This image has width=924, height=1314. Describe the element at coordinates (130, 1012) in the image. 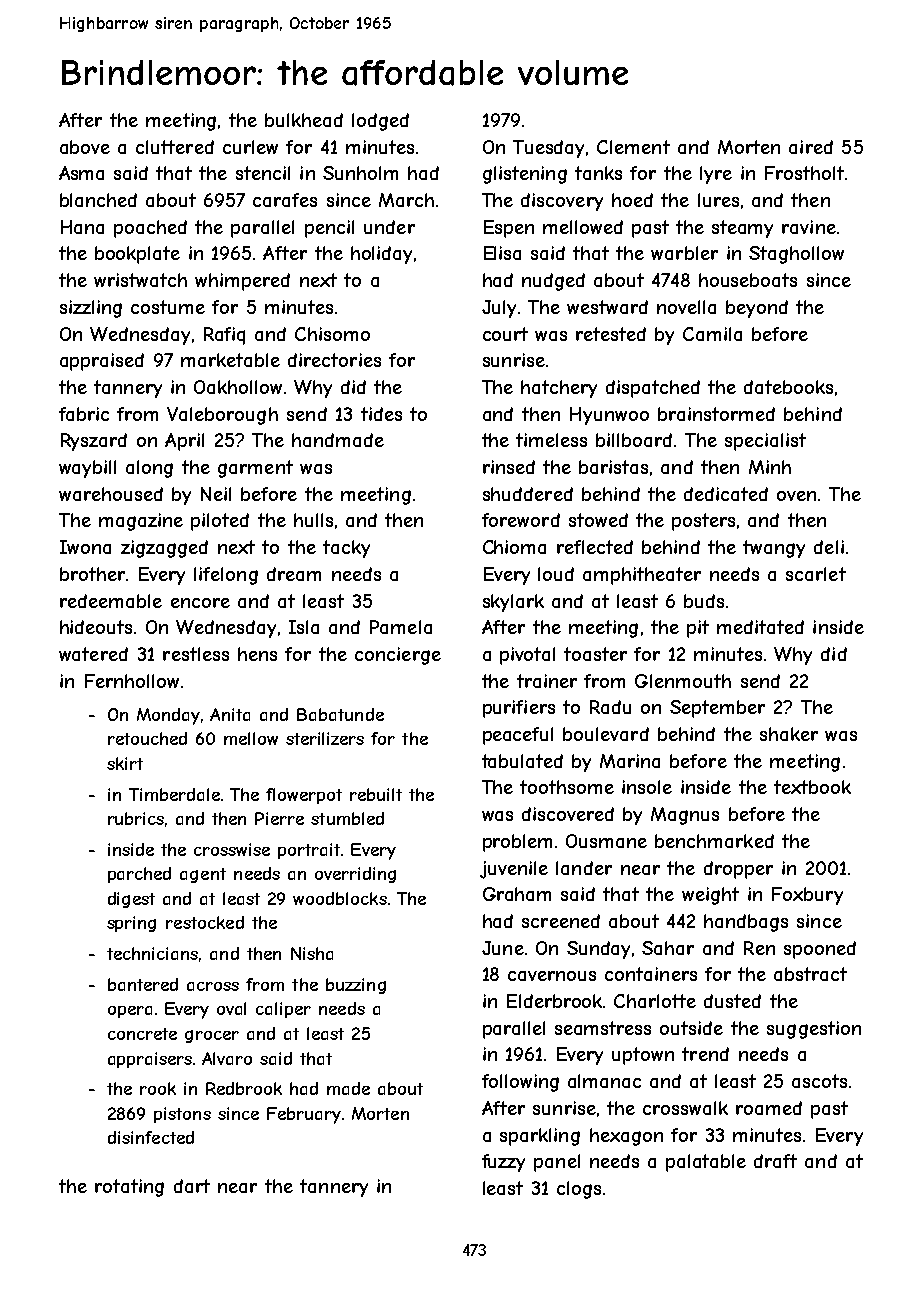

I see `opera` at that location.
